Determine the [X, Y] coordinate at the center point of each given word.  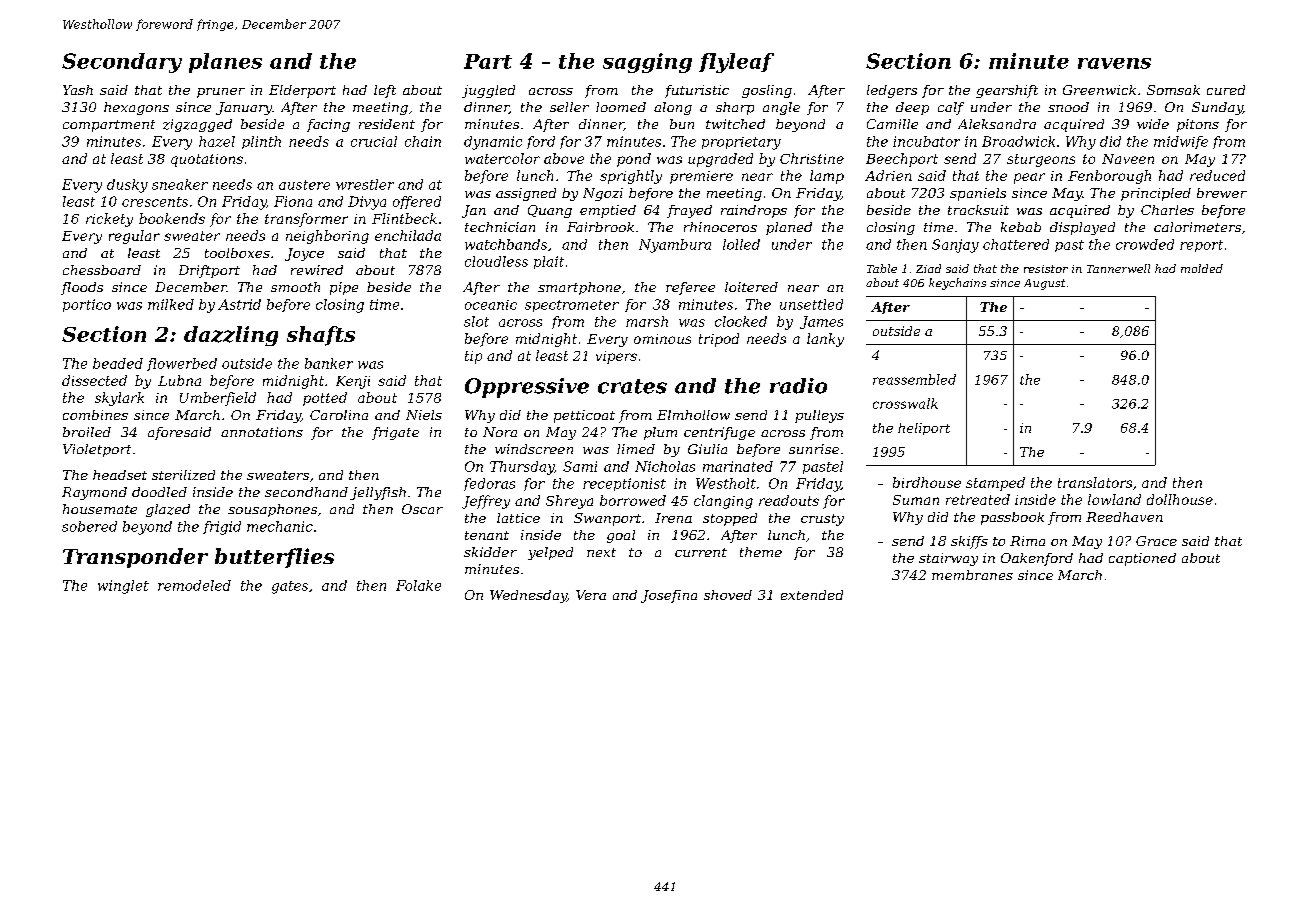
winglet [123, 587]
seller [569, 107]
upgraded [720, 160]
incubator [926, 141]
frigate [395, 433]
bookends [172, 218]
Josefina [669, 596]
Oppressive [527, 388]
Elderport [302, 91]
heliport [924, 429]
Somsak [1173, 90]
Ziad [928, 268]
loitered [751, 287]
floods [82, 288]
